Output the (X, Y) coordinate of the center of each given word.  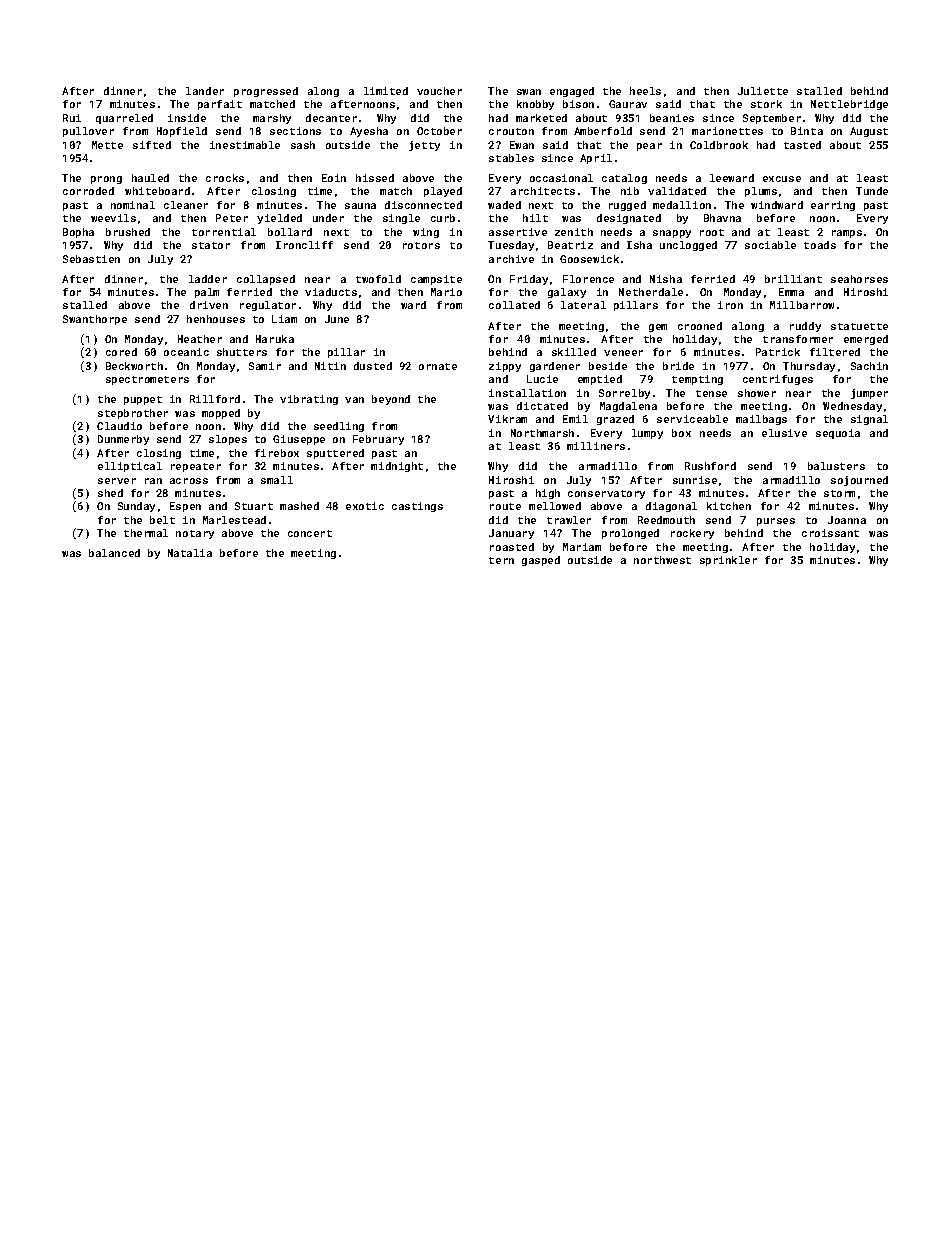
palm (207, 293)
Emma (791, 292)
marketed (541, 118)
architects (543, 191)
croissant (830, 533)
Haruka (275, 339)
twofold (378, 279)
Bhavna (722, 218)
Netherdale (651, 292)
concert (310, 533)
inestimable (245, 145)
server (117, 481)
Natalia (190, 553)
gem (658, 328)
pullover (88, 132)
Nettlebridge (849, 105)
